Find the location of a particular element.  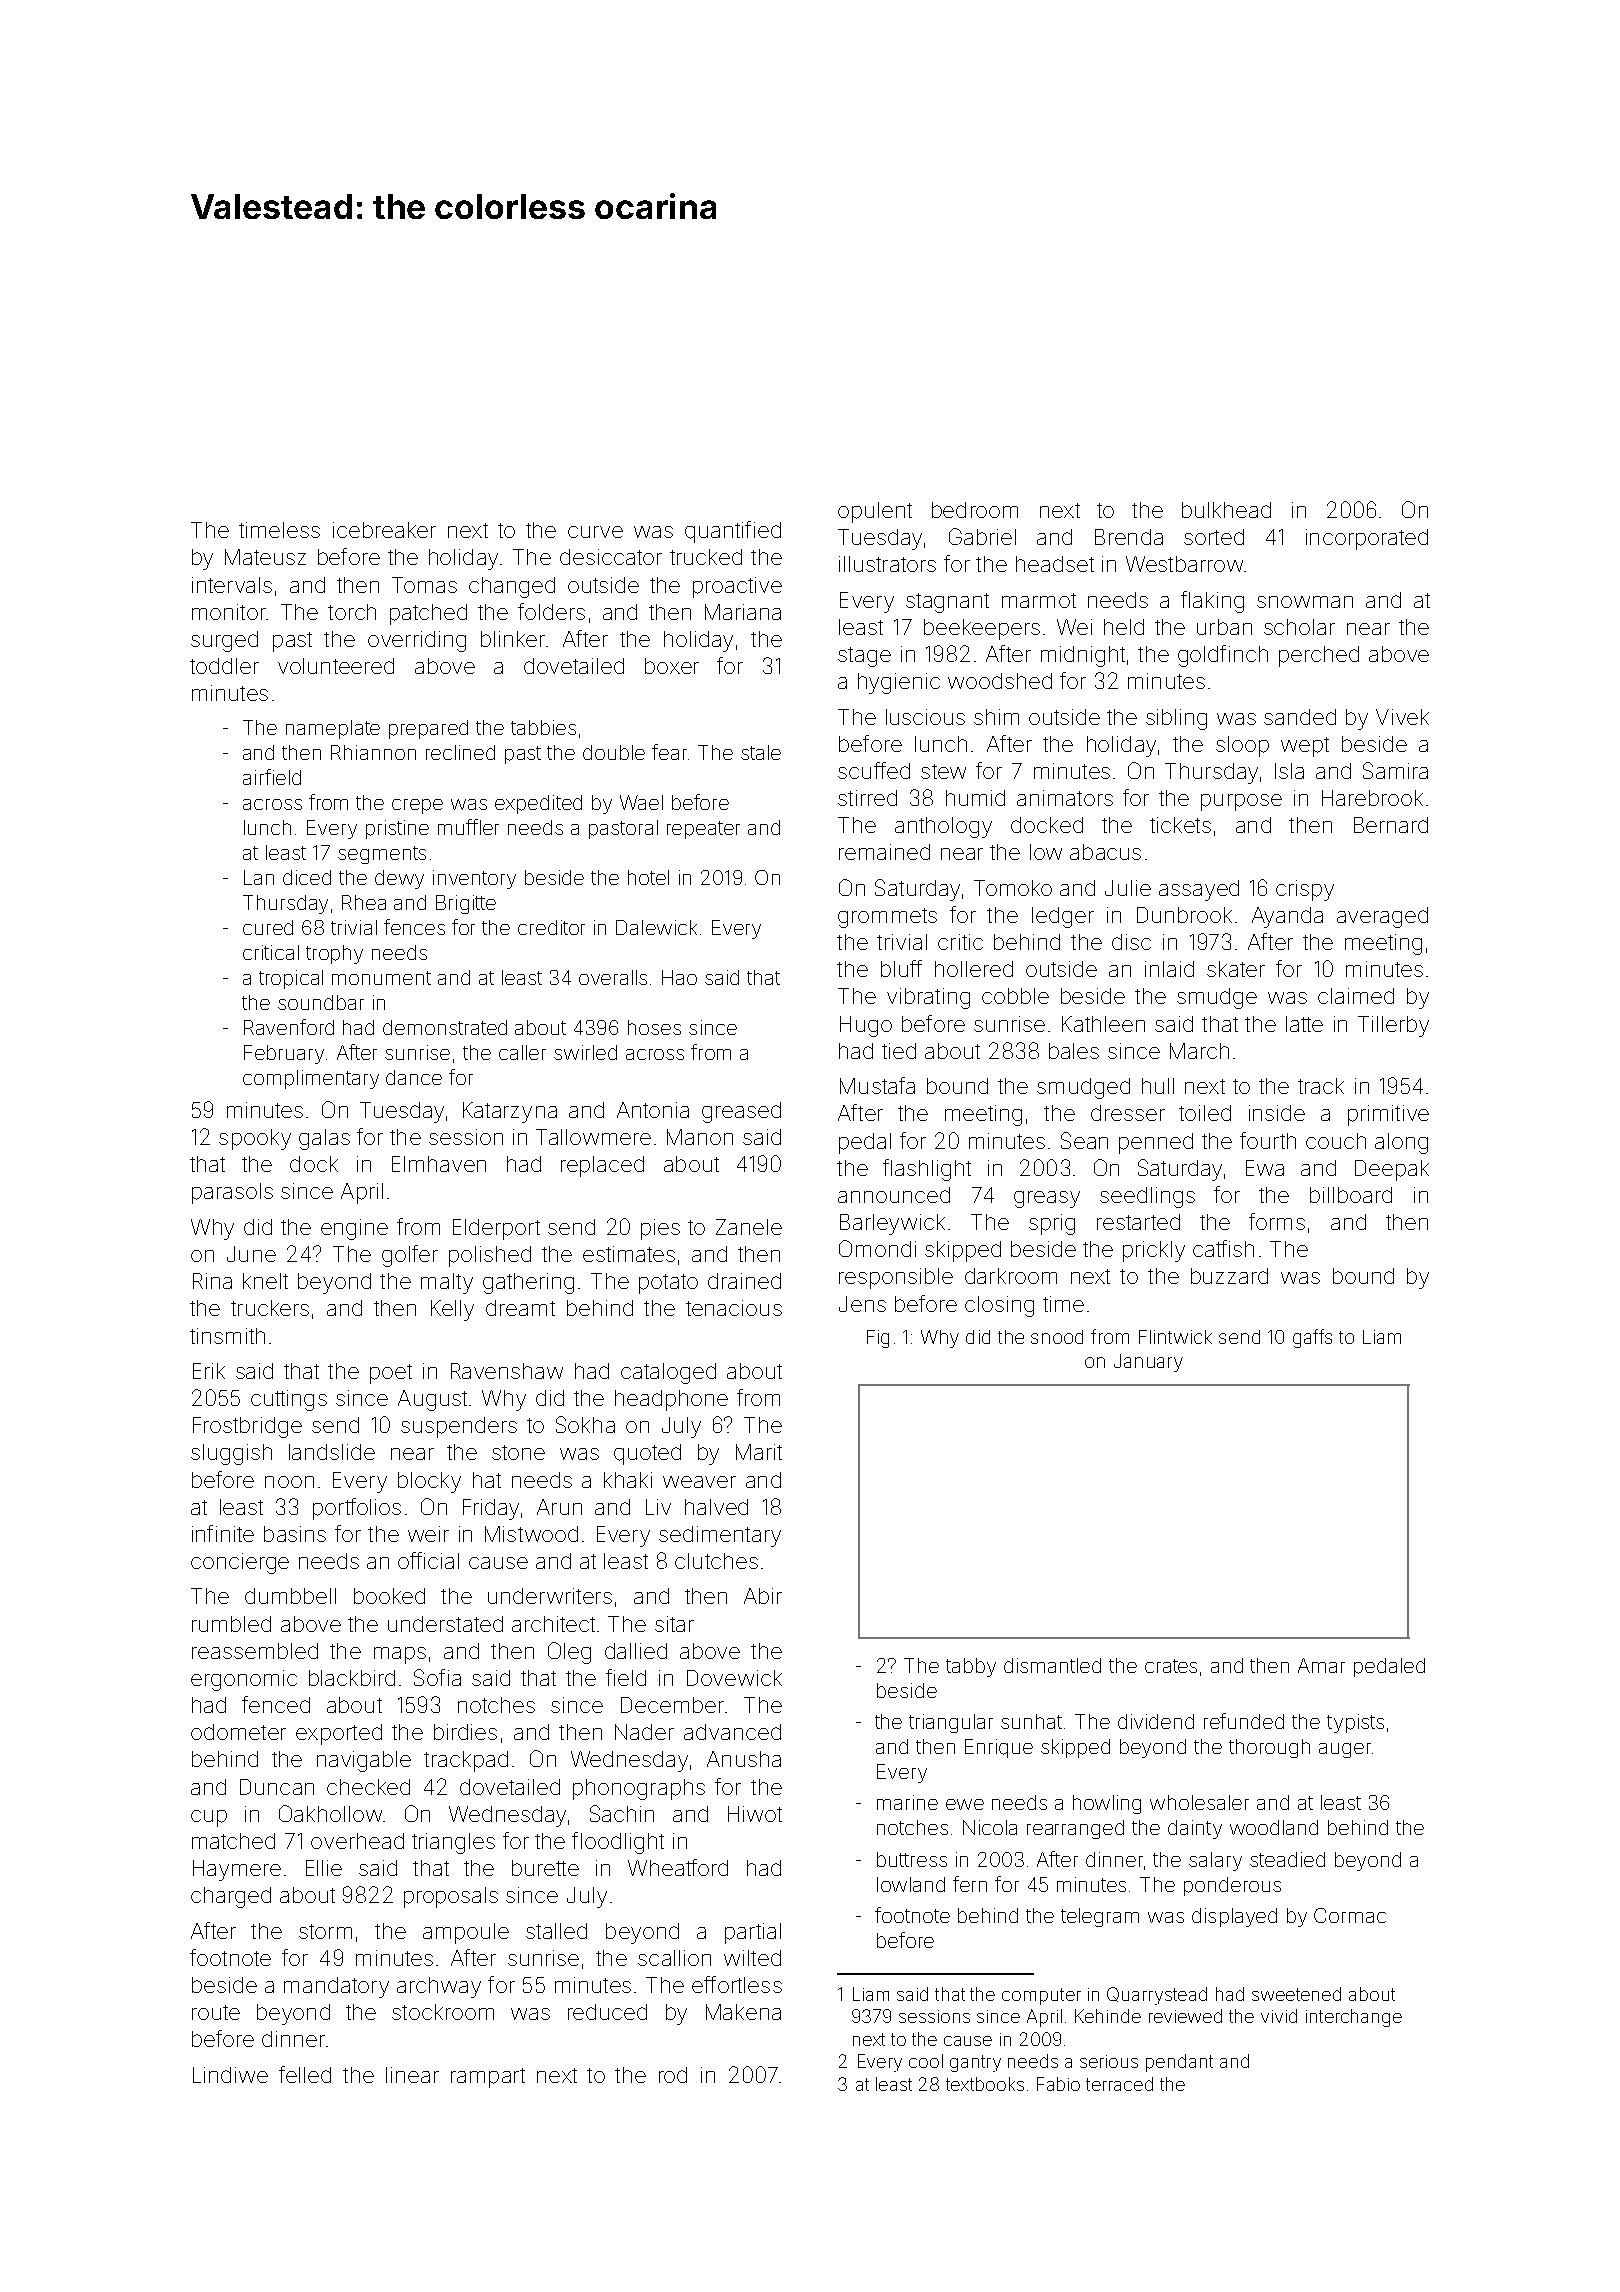

stage is located at coordinates (864, 657).
